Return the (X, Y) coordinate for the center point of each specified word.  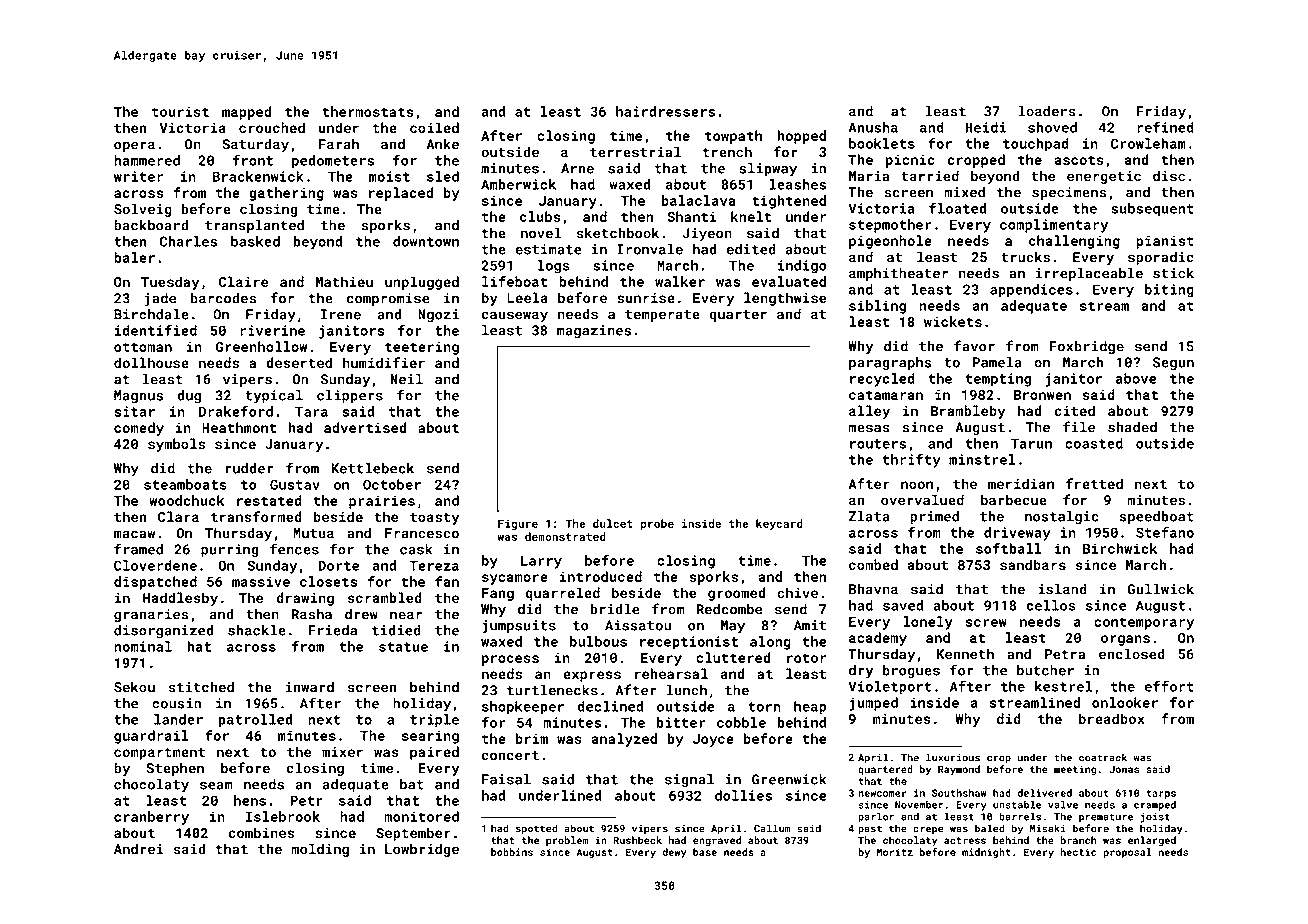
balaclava (698, 200)
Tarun (1031, 443)
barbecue (1014, 500)
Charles (189, 241)
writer (138, 176)
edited (751, 249)
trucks (1025, 257)
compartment (159, 754)
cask (416, 549)
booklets (882, 143)
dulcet (613, 523)
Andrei (138, 849)
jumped (874, 704)
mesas (869, 428)
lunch (687, 690)
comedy (139, 429)
